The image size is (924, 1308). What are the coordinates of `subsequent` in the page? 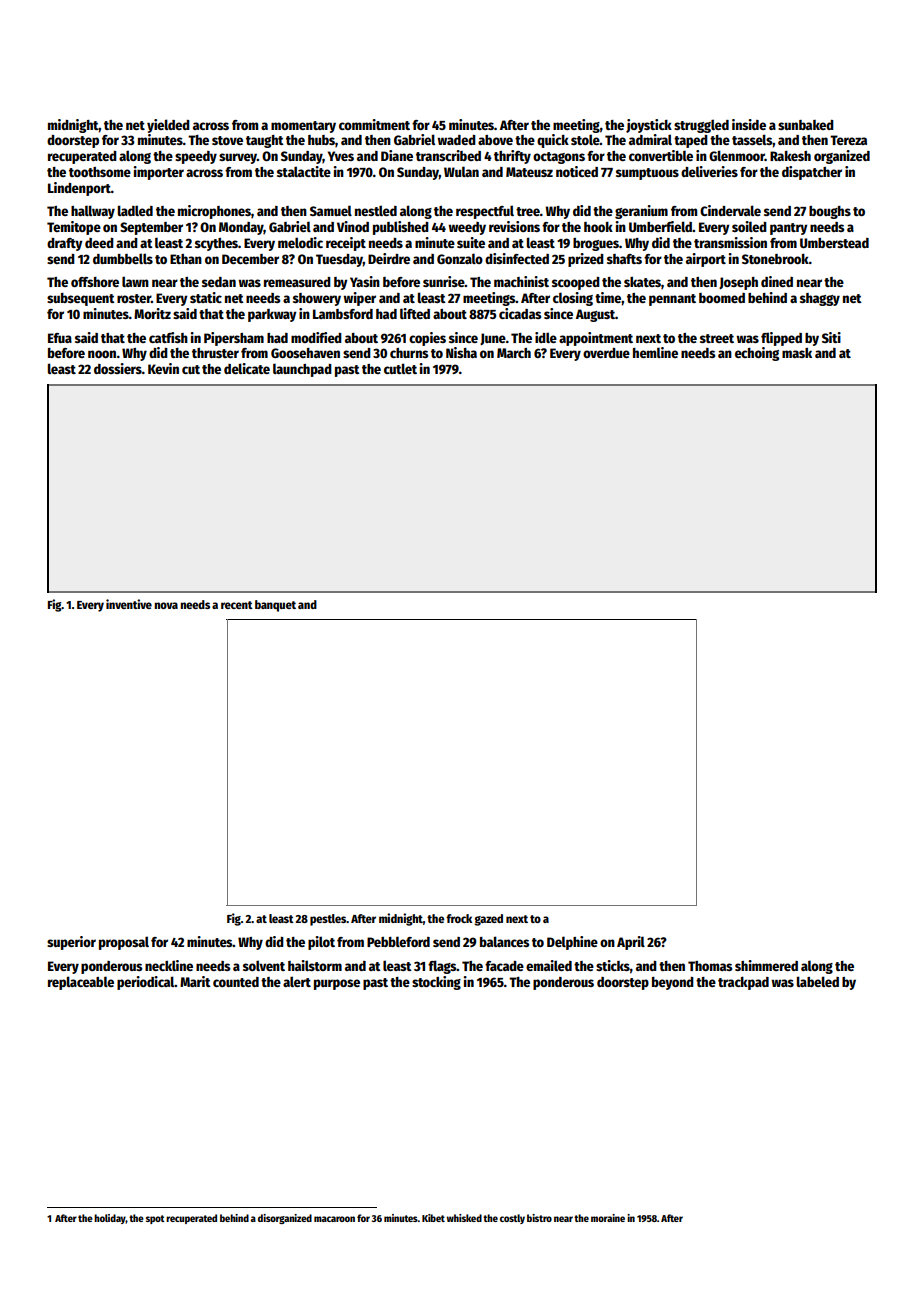 It's located at (81, 299).
